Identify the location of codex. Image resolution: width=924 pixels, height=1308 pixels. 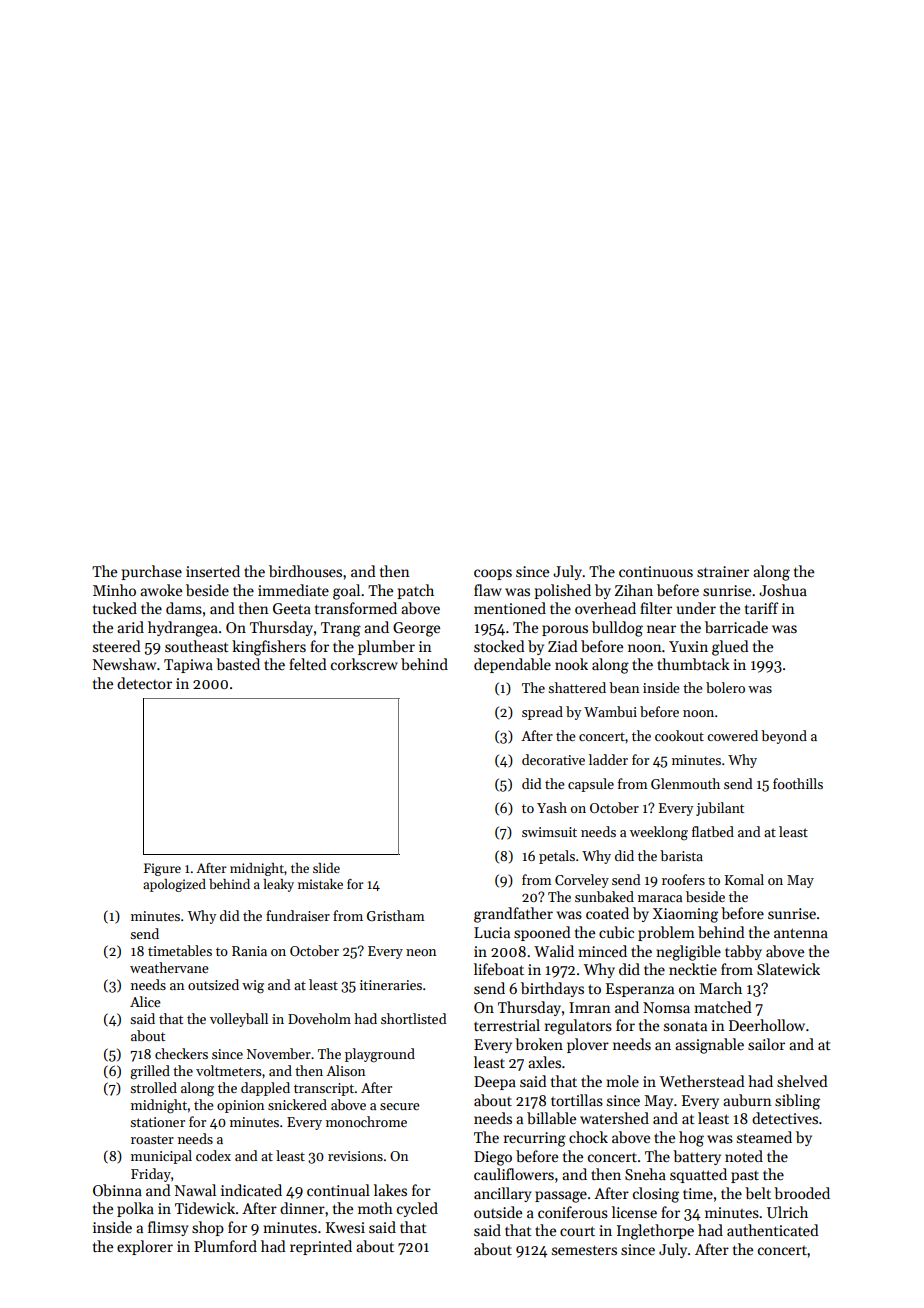
(213, 1155).
